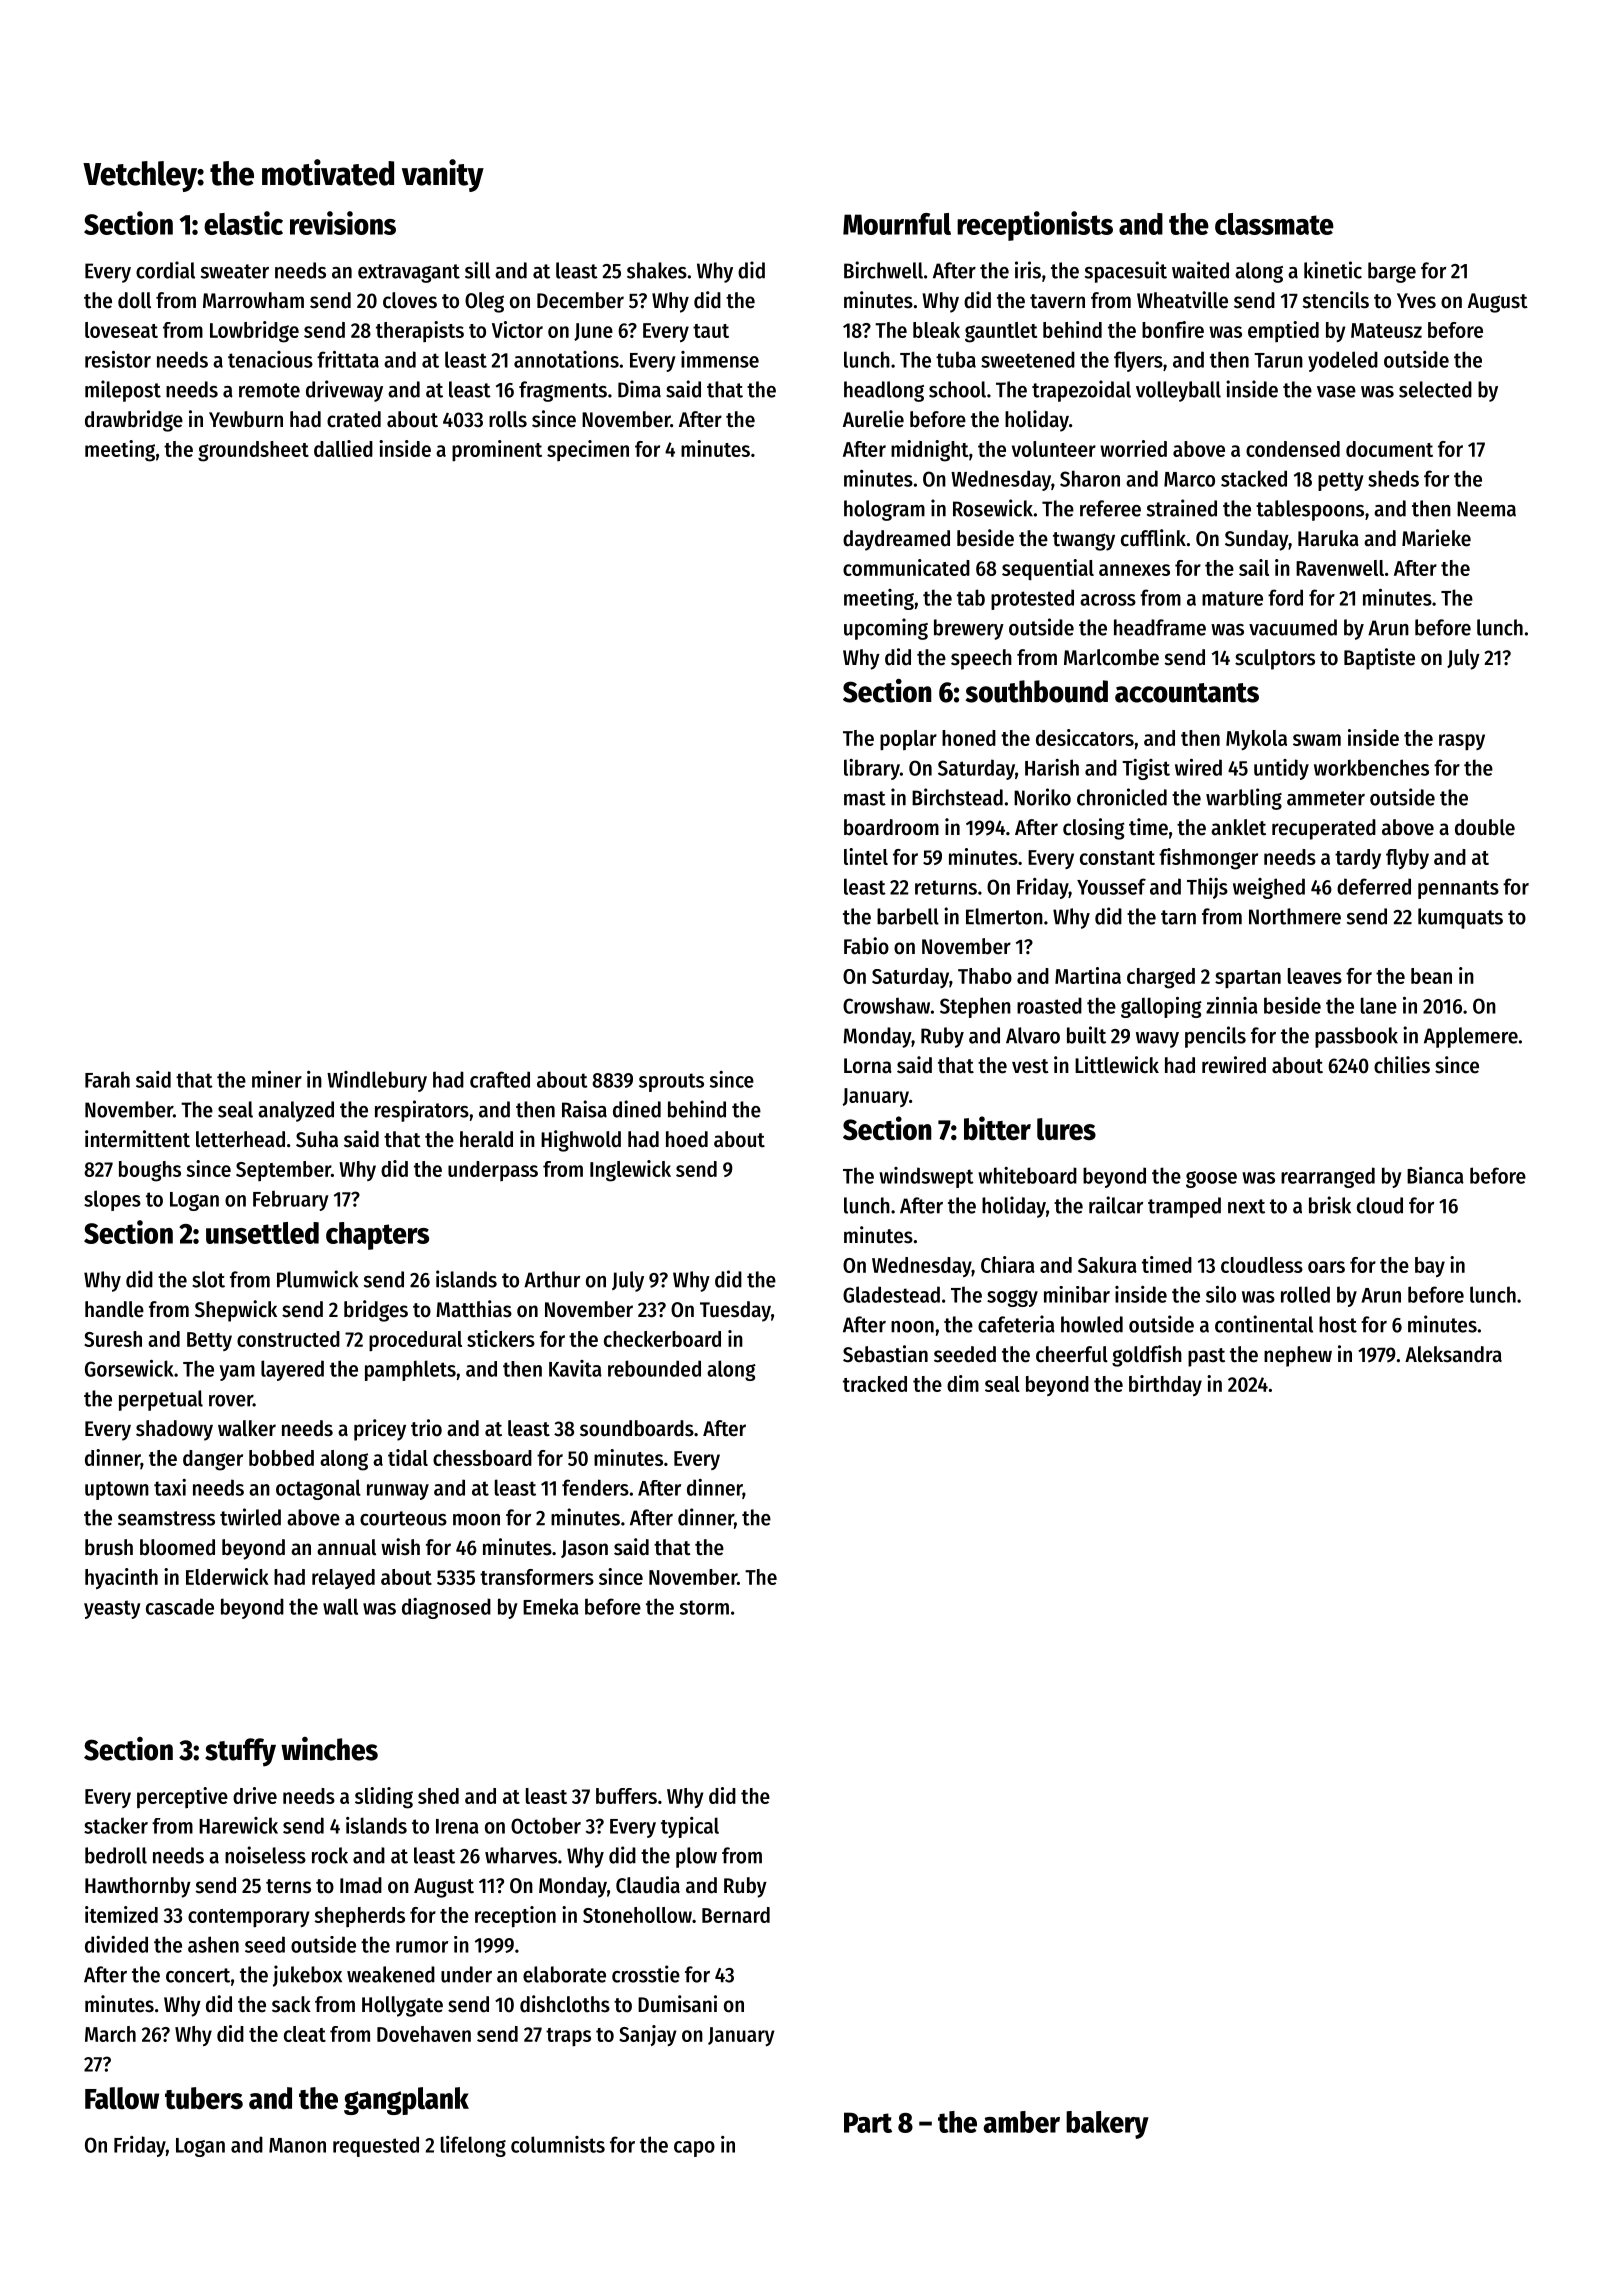  Describe the element at coordinates (1165, 1385) in the page. I see `birthday` at that location.
